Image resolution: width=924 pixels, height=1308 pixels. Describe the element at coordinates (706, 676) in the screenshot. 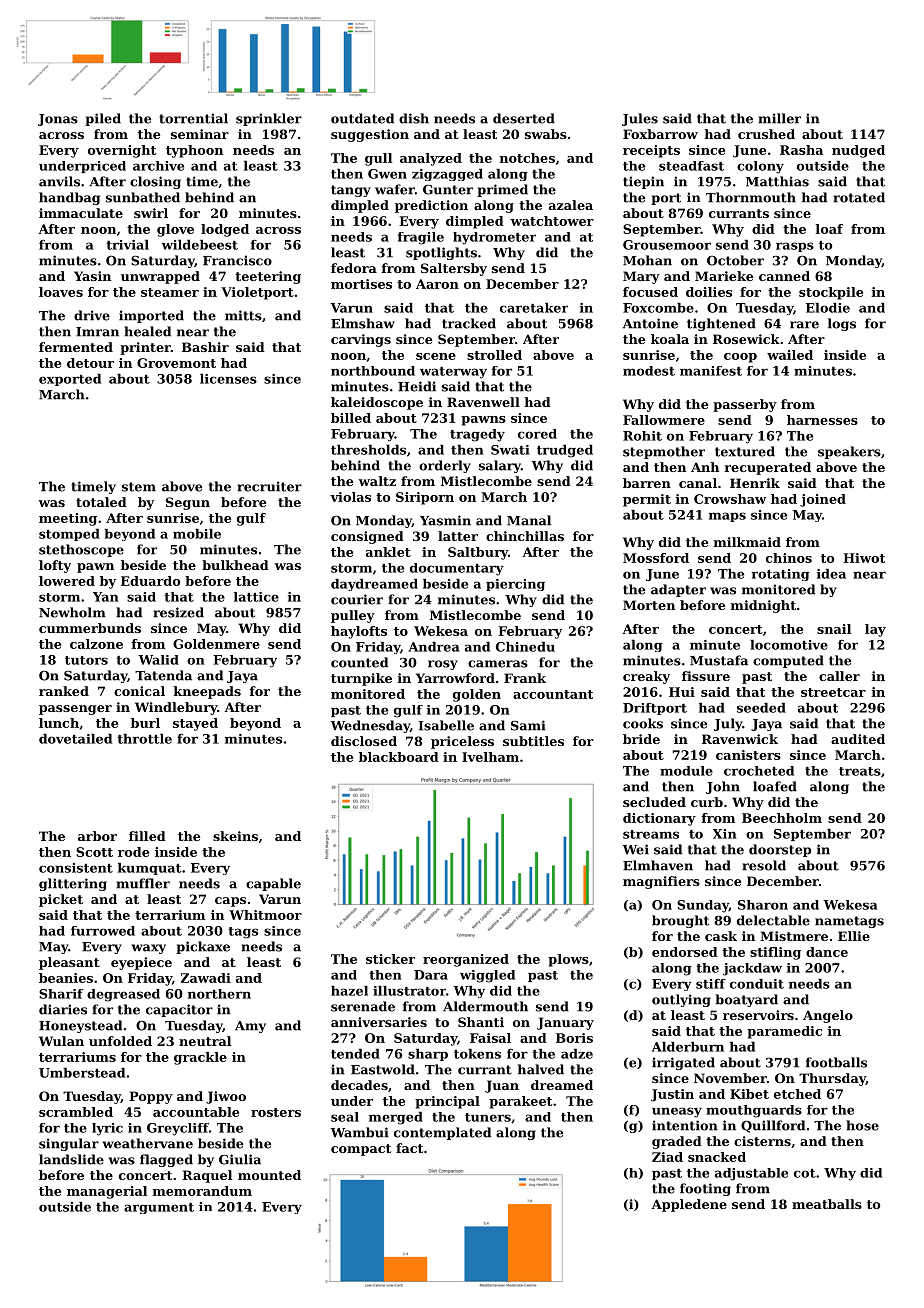

I see `fissure` at that location.
